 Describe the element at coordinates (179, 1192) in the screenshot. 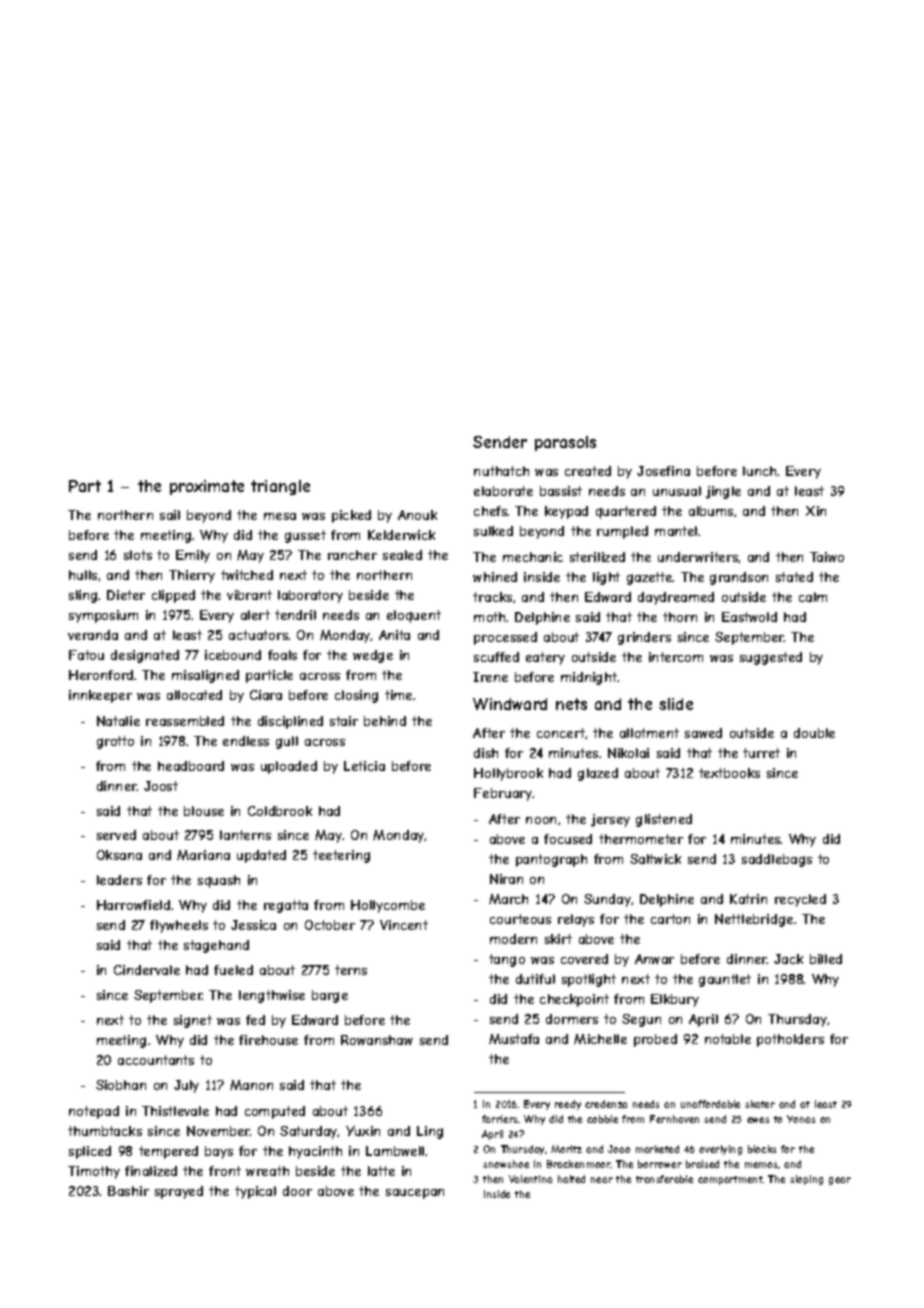

I see `sprayed` at that location.
